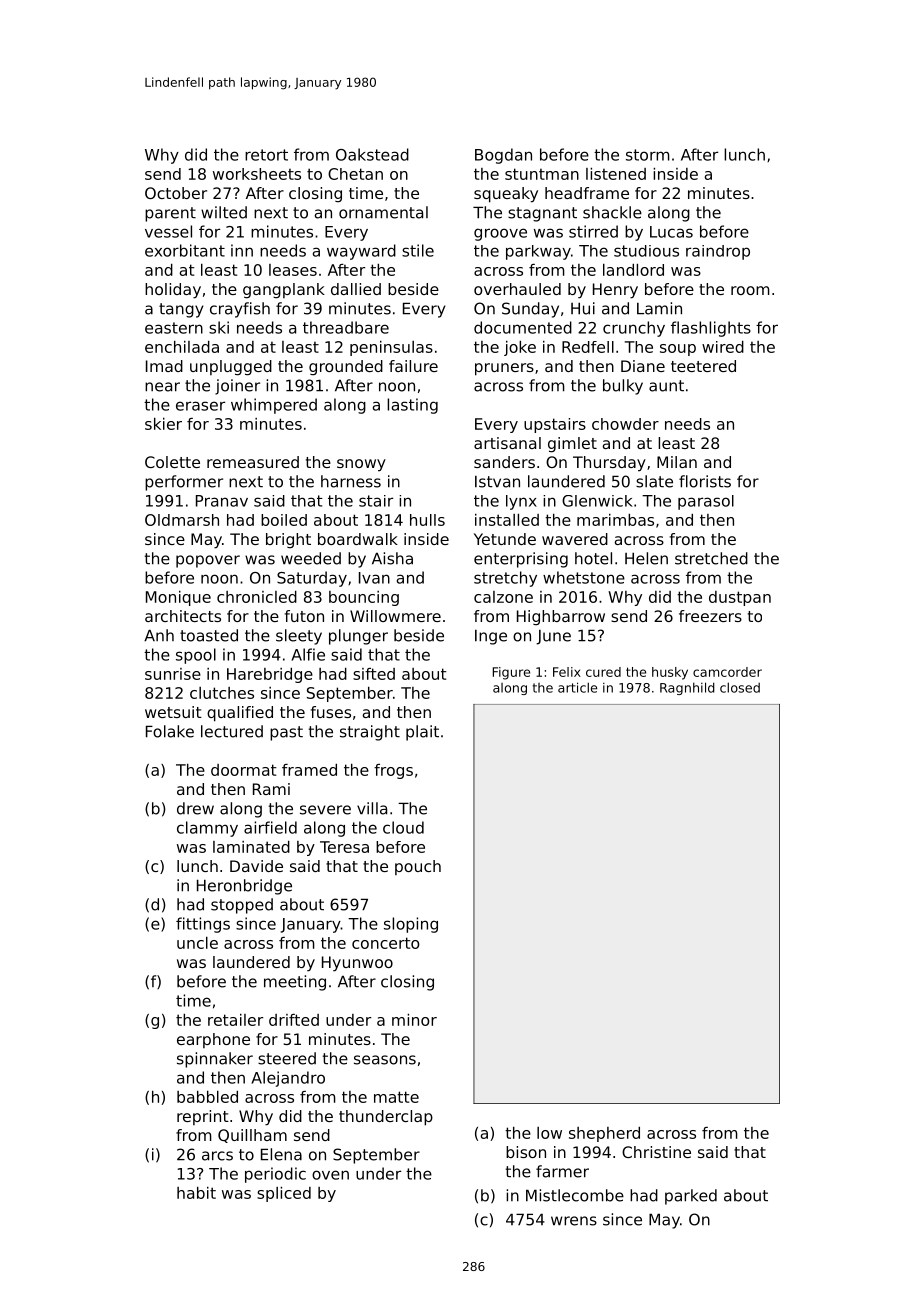 Image resolution: width=924 pixels, height=1314 pixels. Describe the element at coordinates (356, 289) in the screenshot. I see `dallied` at that location.
